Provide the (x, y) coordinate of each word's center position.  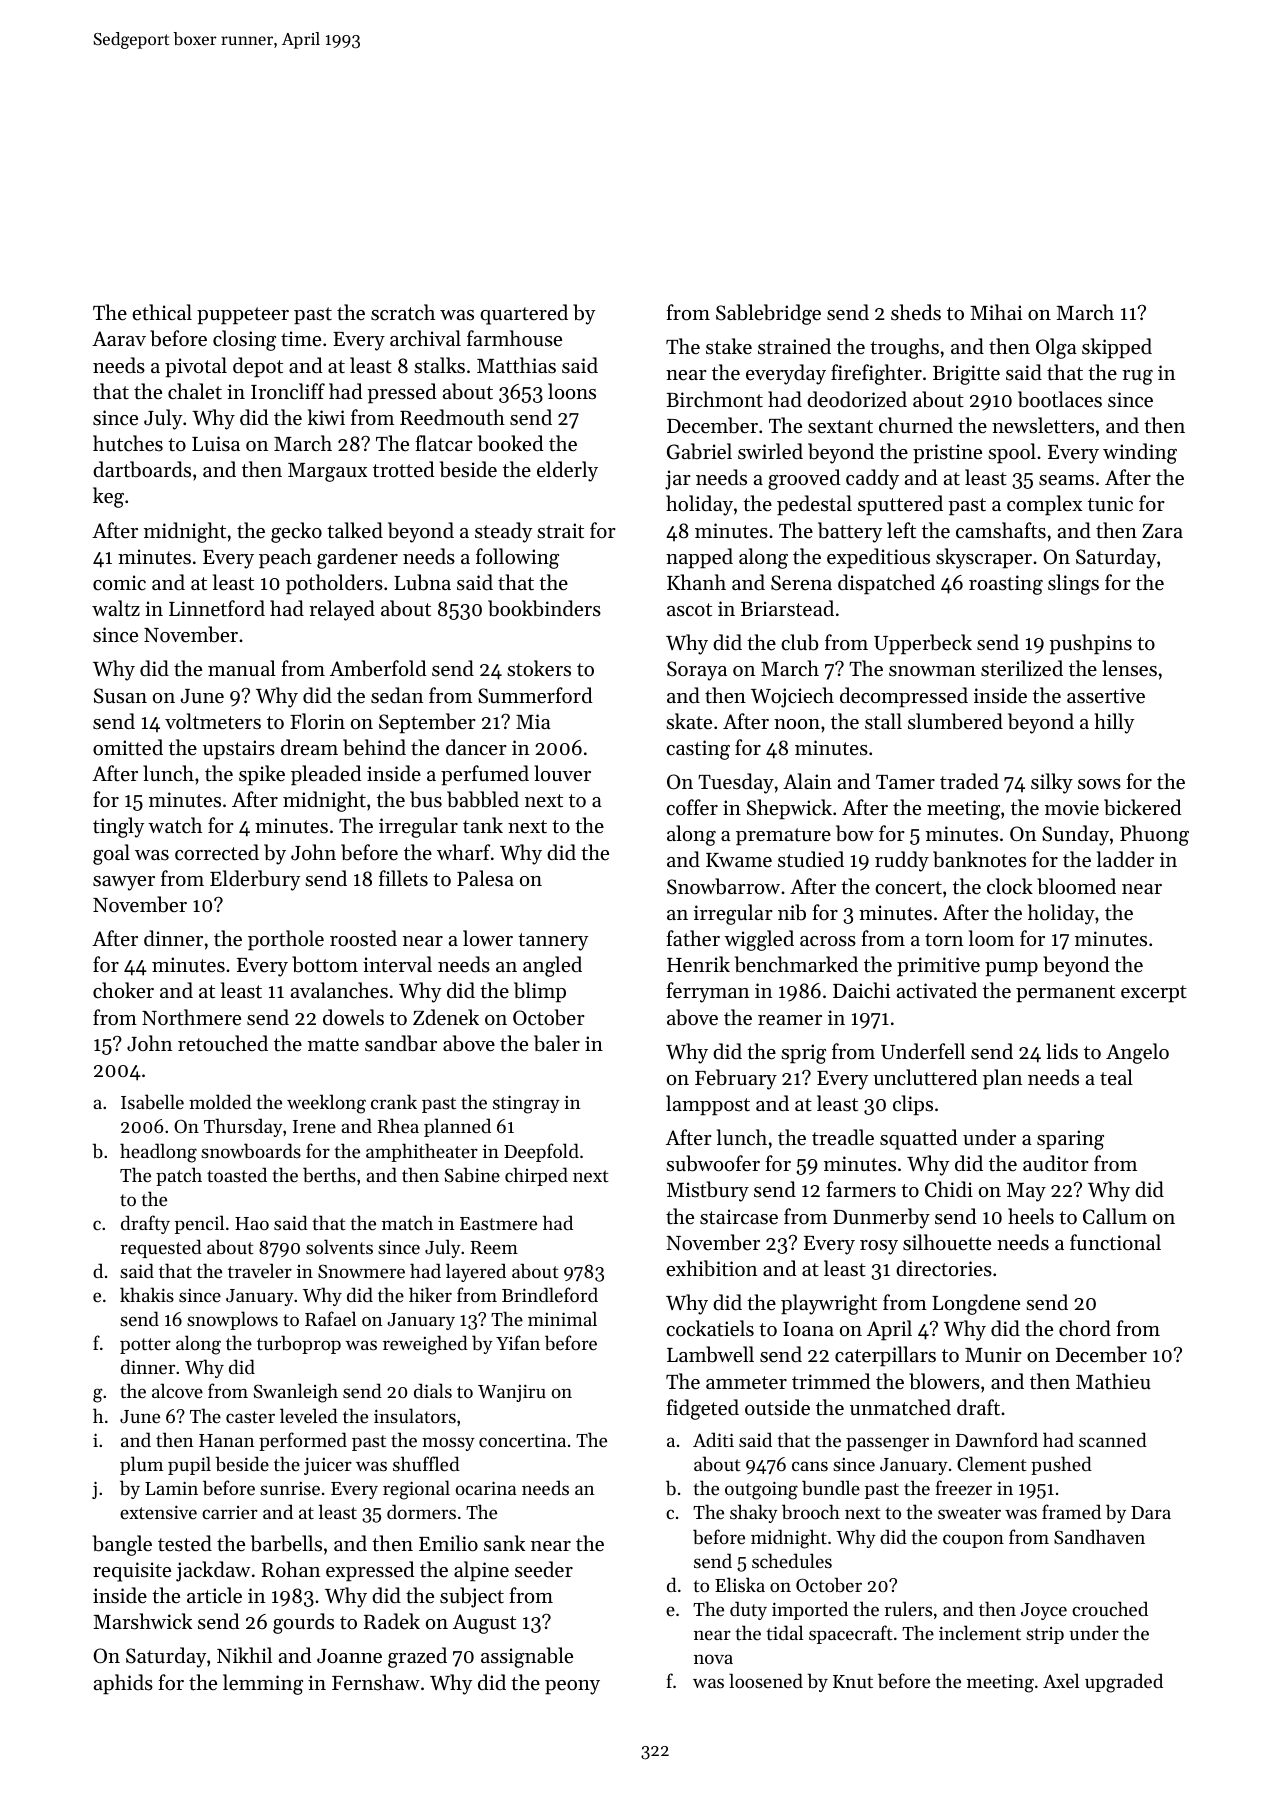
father (693, 938)
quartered (524, 314)
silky (1052, 783)
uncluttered (925, 1077)
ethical (162, 312)
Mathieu (1113, 1381)
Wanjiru (512, 1393)
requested (161, 1248)
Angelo (1137, 1053)
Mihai (996, 312)
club (799, 642)
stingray (526, 1104)
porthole (286, 940)
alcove (177, 1390)
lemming (263, 1684)
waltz (116, 608)
